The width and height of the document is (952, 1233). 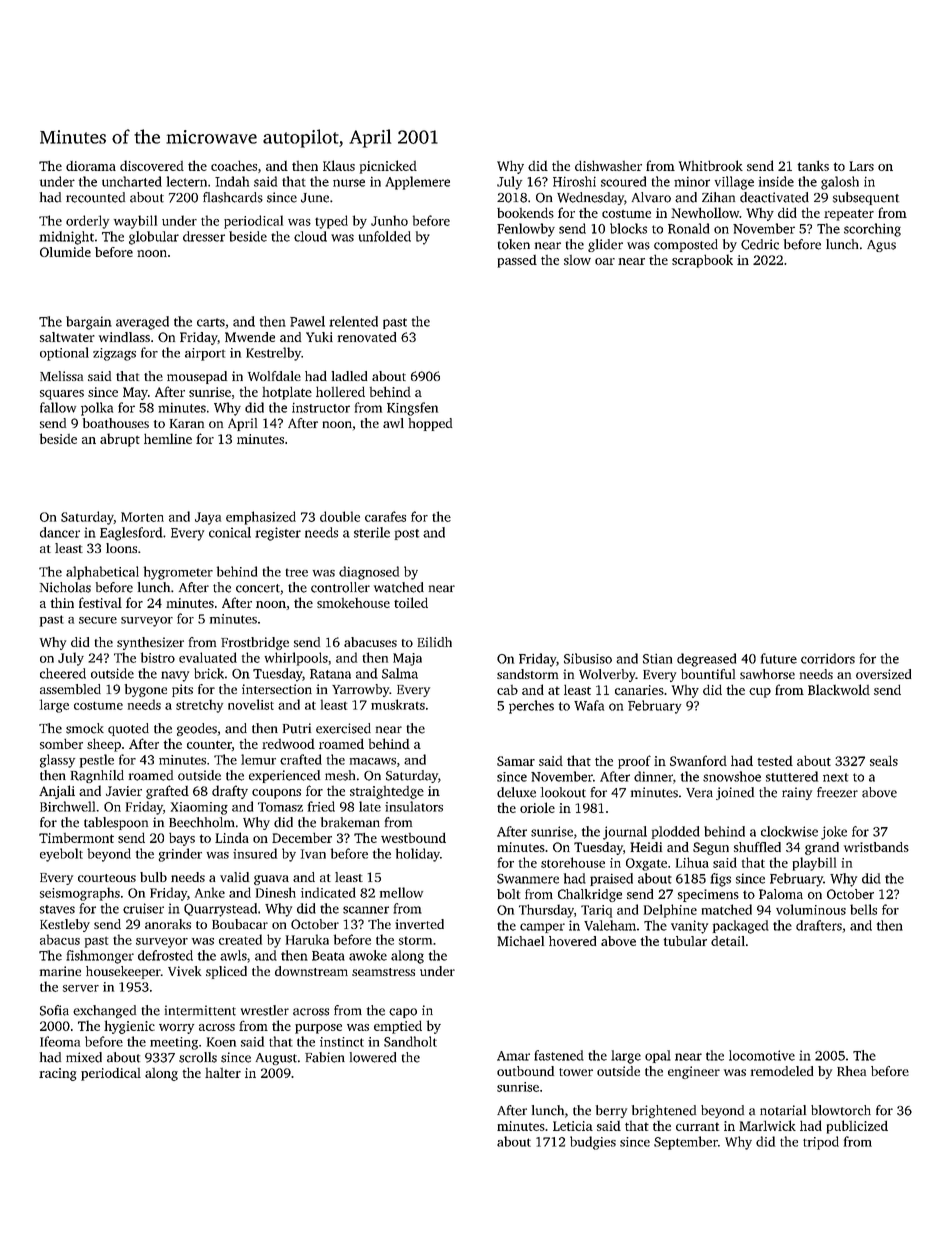 What do you see at coordinates (813, 166) in the document?
I see `tanks` at bounding box center [813, 166].
